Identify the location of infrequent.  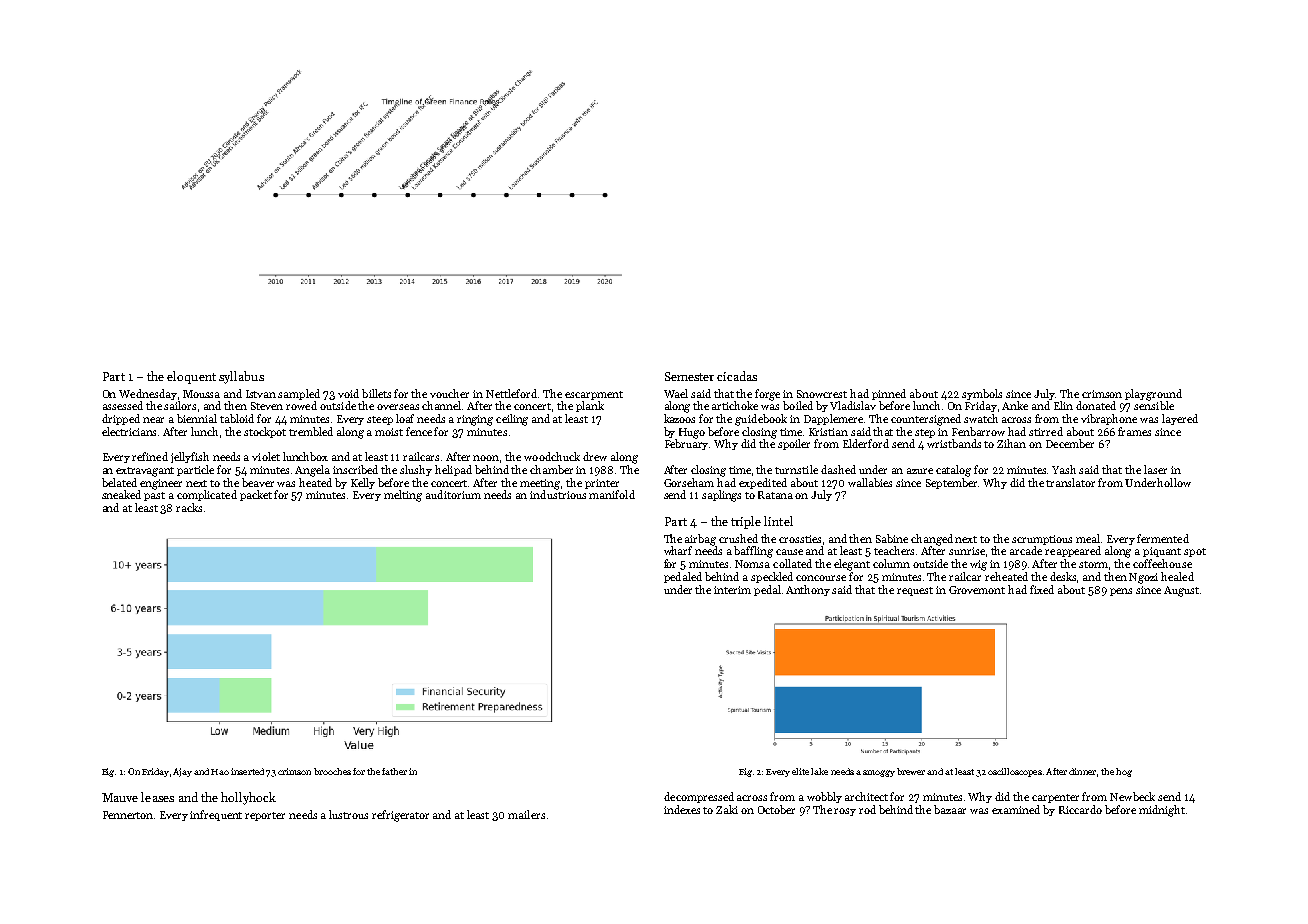
(216, 815).
